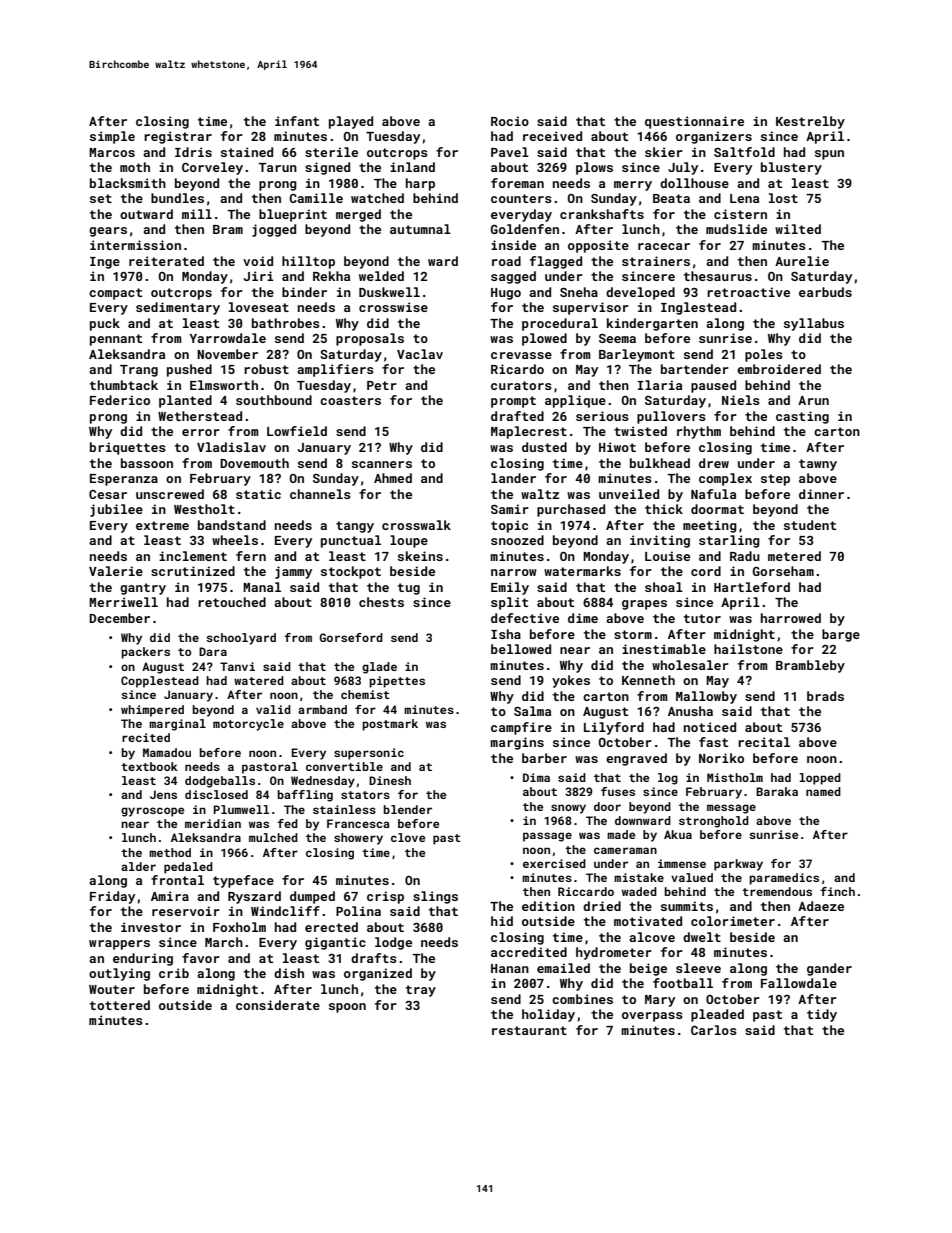 The image size is (952, 1233). What do you see at coordinates (115, 294) in the screenshot?
I see `compact` at bounding box center [115, 294].
